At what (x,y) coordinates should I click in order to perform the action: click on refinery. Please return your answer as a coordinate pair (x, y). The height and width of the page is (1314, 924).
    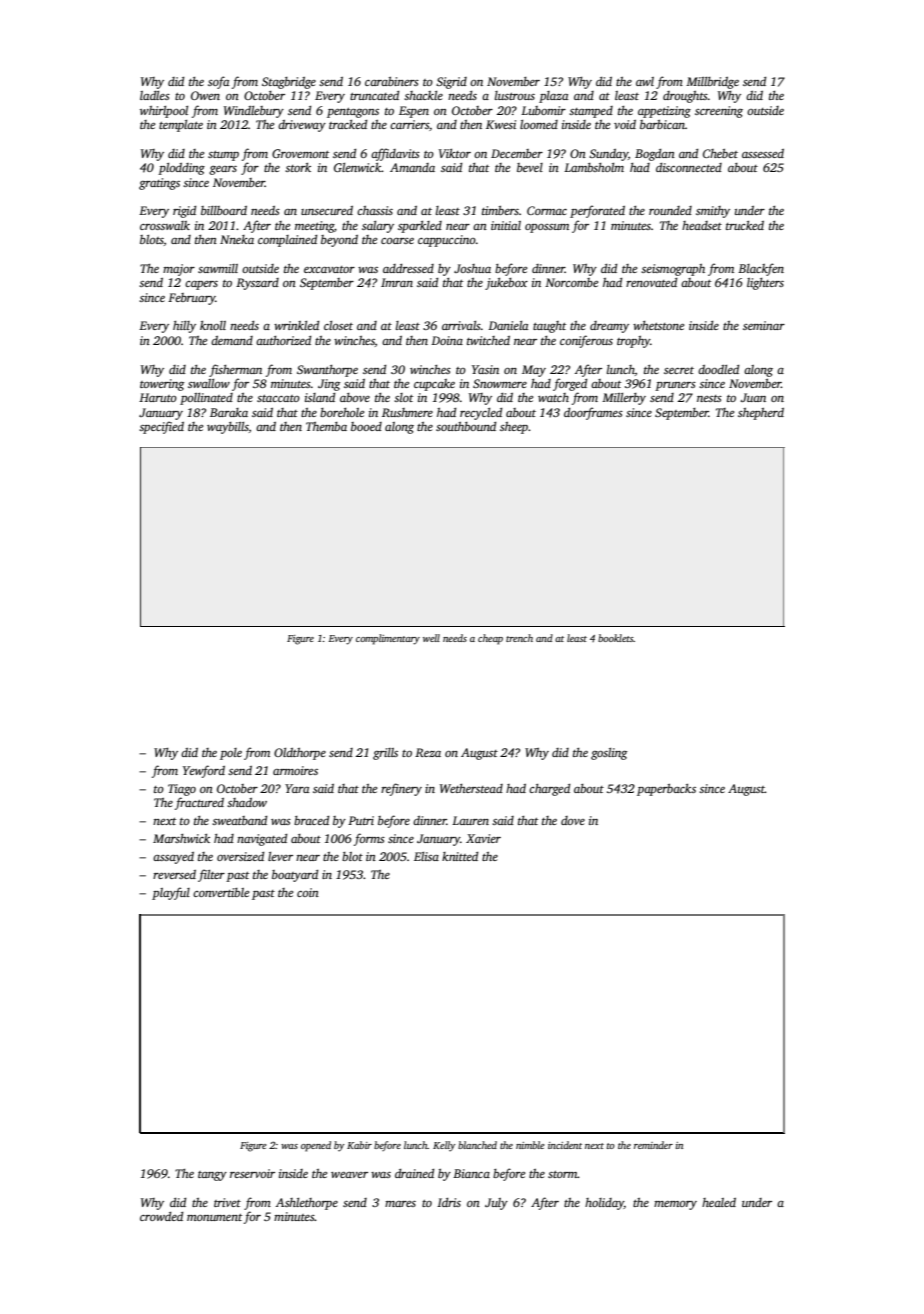
    Looking at the image, I should click on (401, 789).
